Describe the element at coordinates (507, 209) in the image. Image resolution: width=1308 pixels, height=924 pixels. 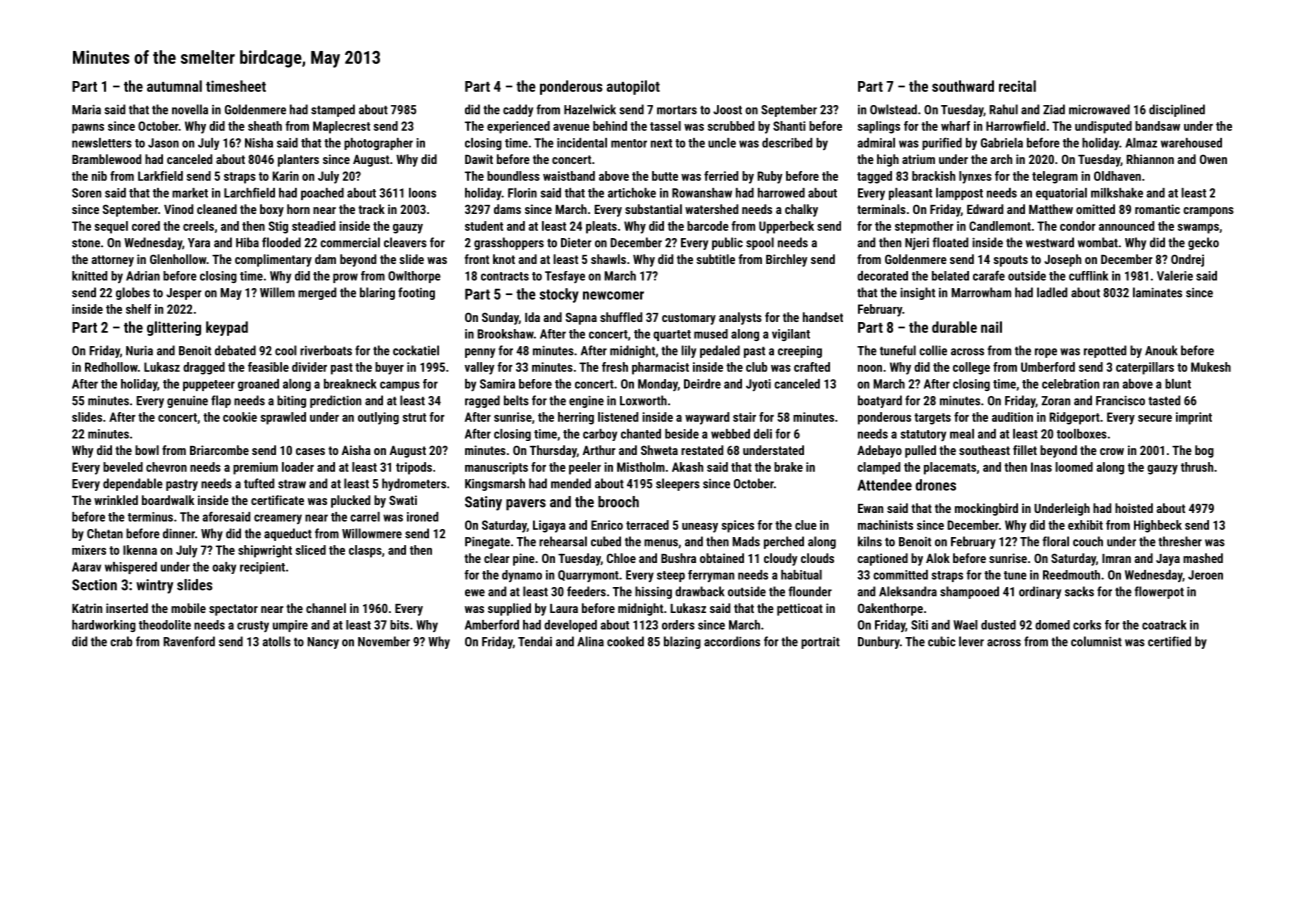
I see `dams` at that location.
